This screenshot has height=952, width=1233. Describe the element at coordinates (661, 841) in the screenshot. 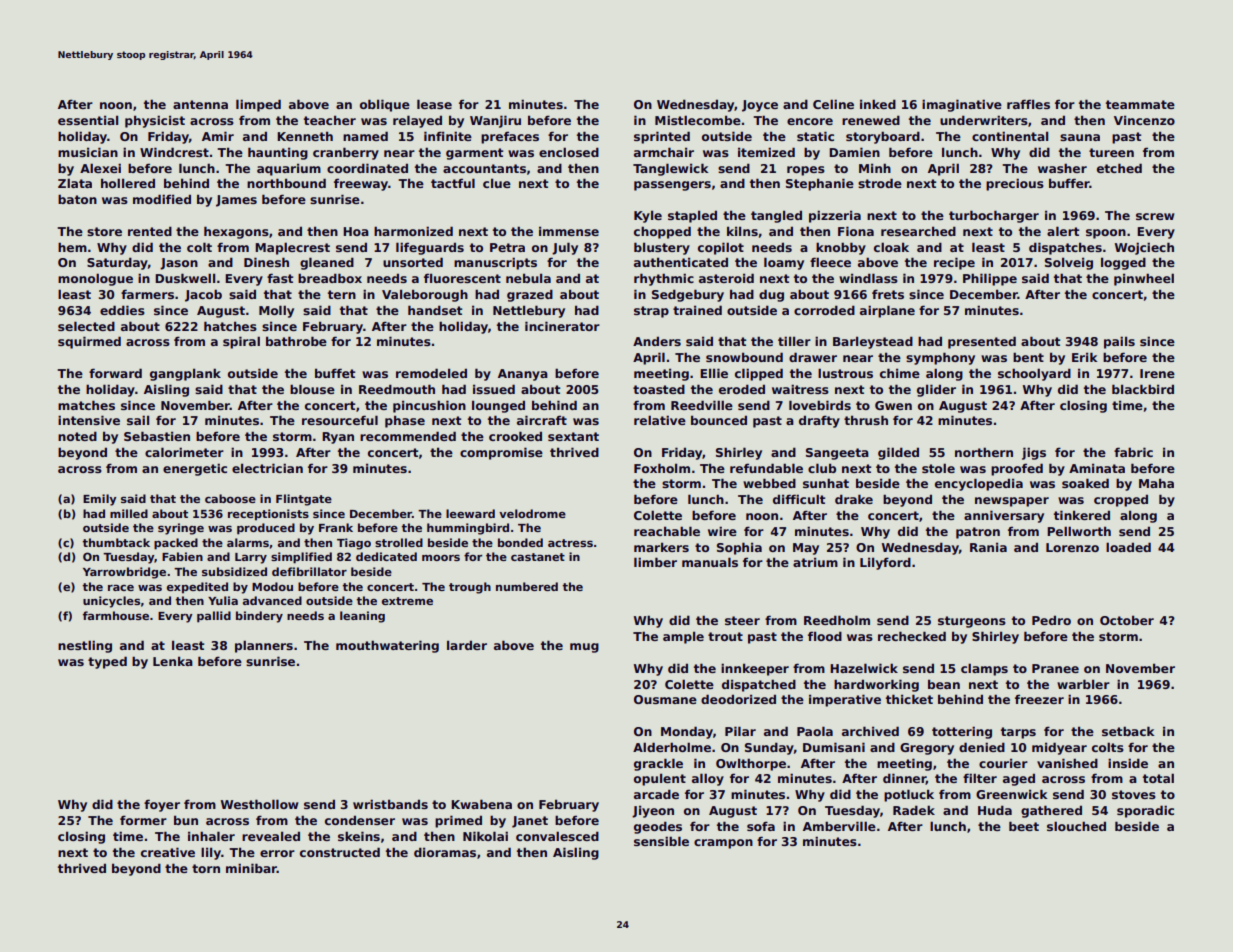

I see `sensible` at that location.
